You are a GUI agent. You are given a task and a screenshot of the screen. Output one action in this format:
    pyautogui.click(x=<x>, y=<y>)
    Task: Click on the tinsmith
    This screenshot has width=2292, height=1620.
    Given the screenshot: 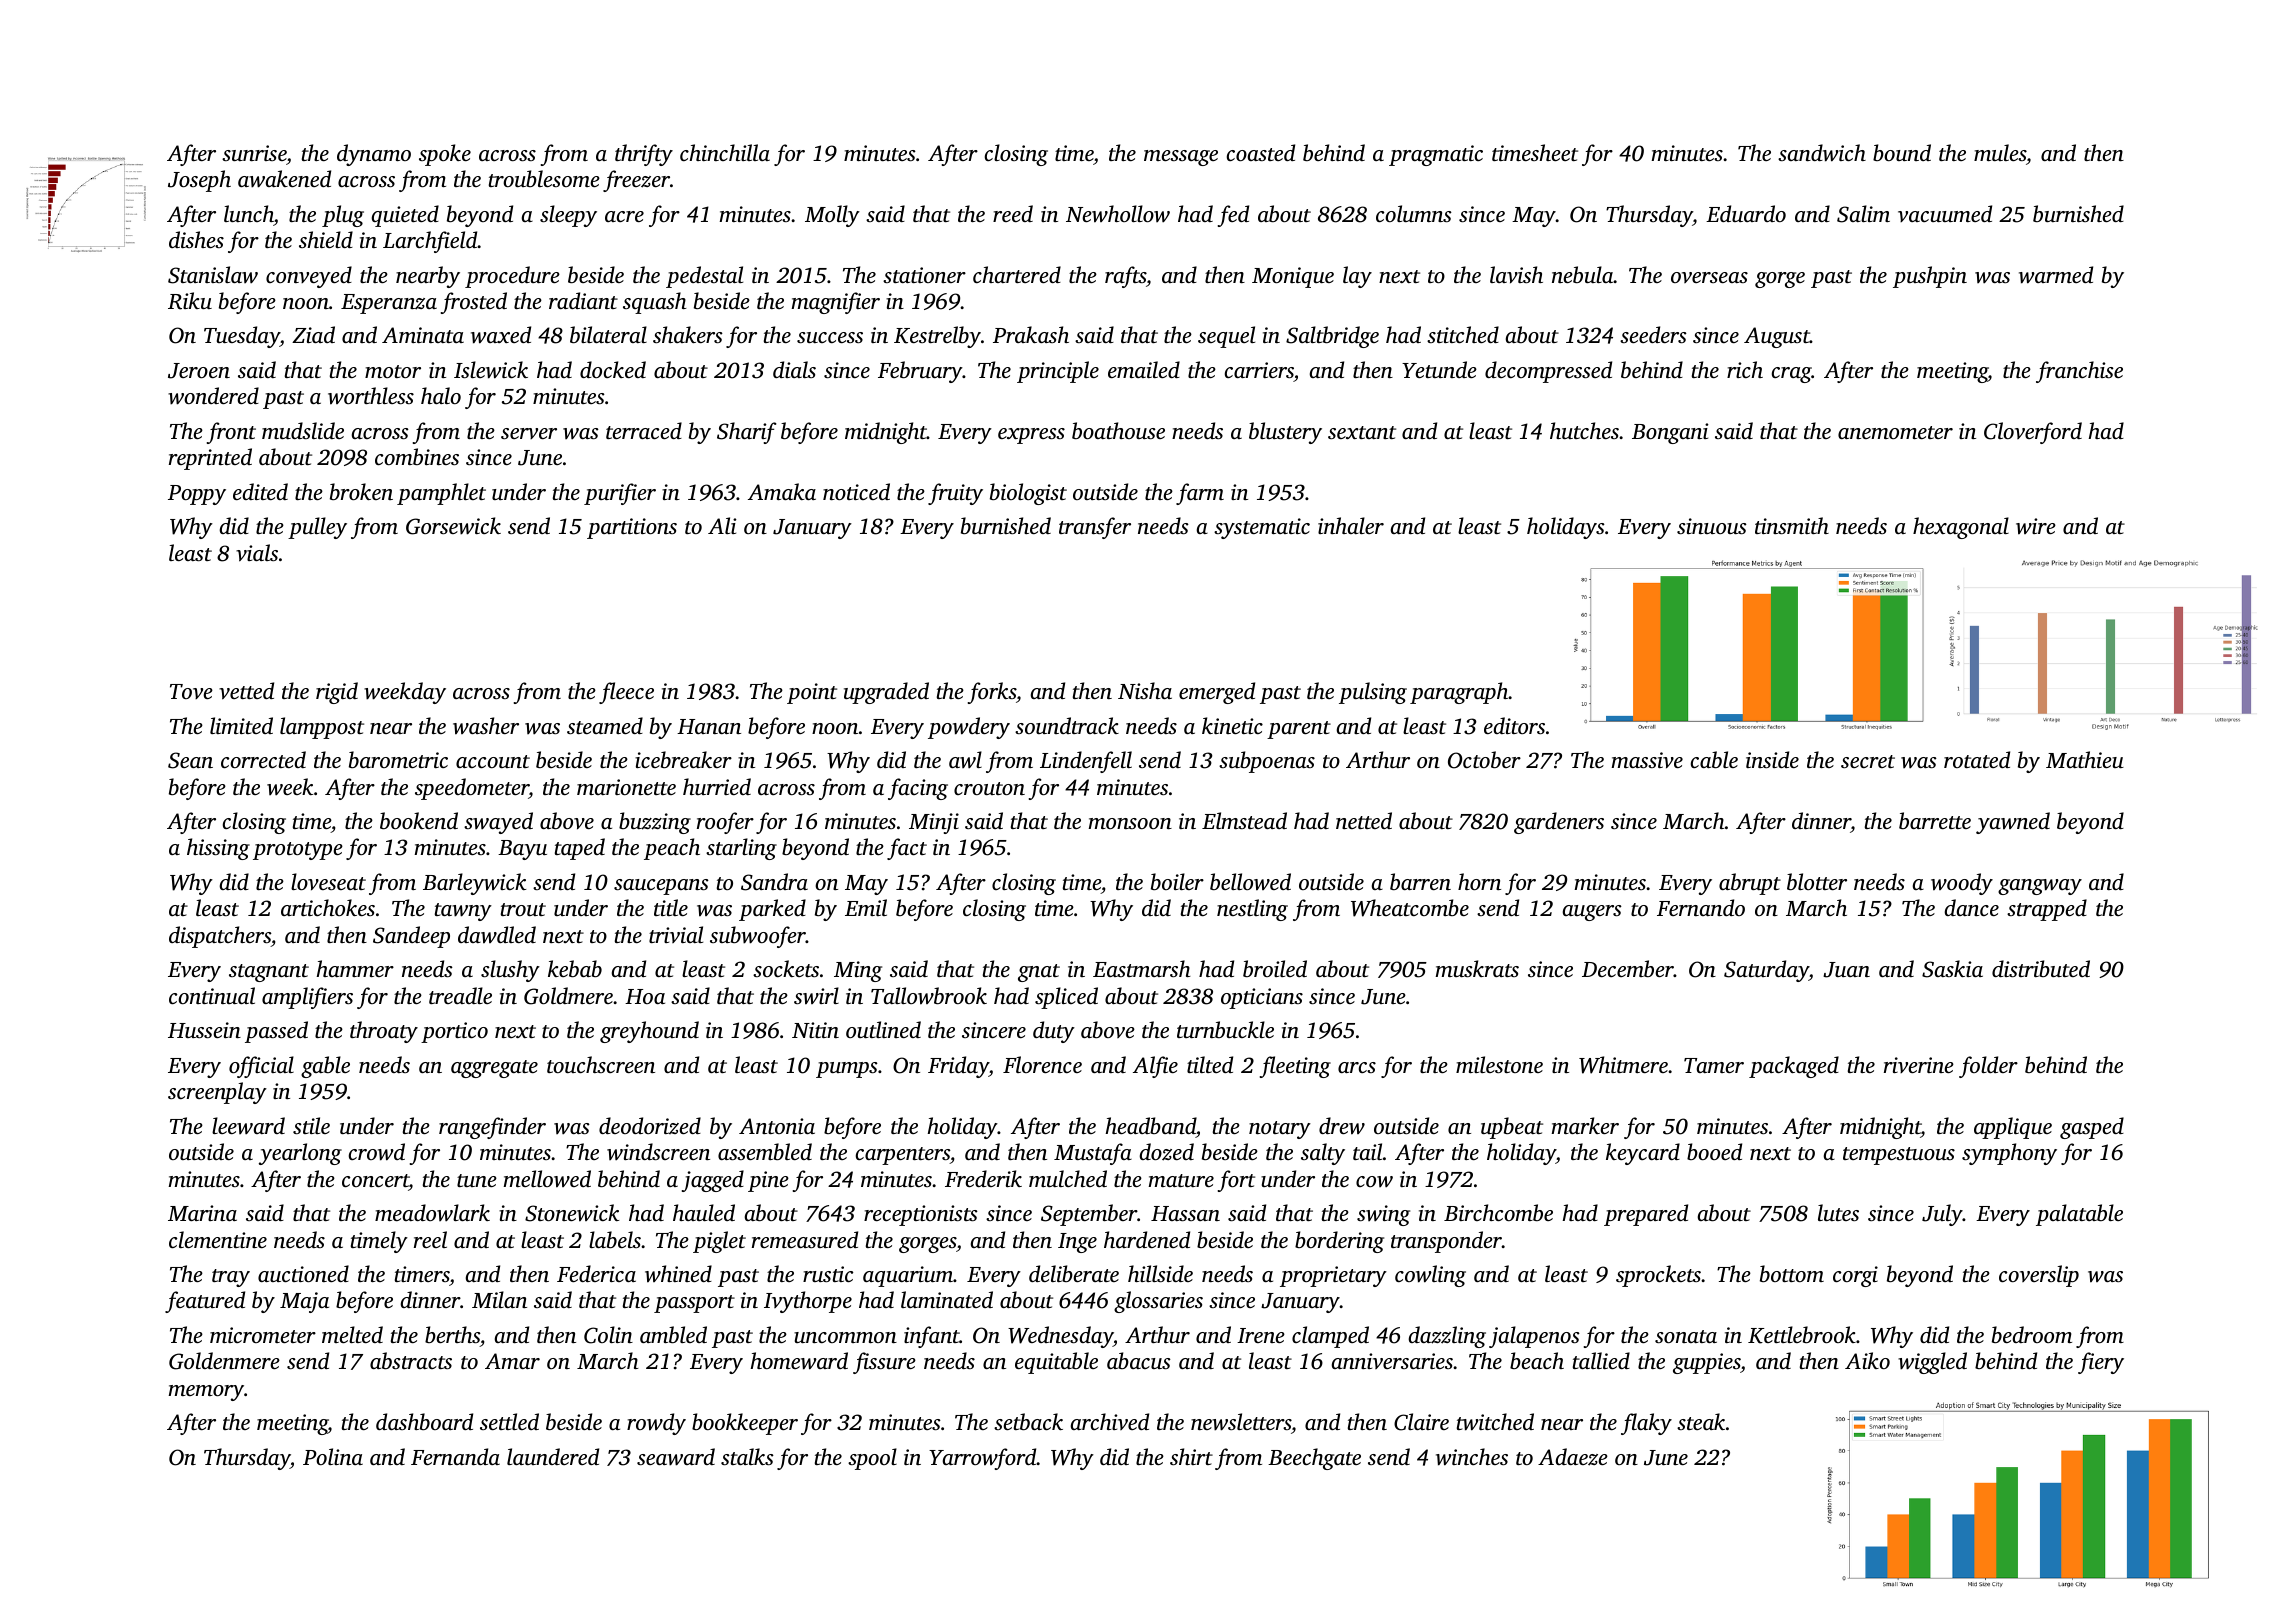 What is the action you would take?
    pyautogui.click(x=1792, y=525)
